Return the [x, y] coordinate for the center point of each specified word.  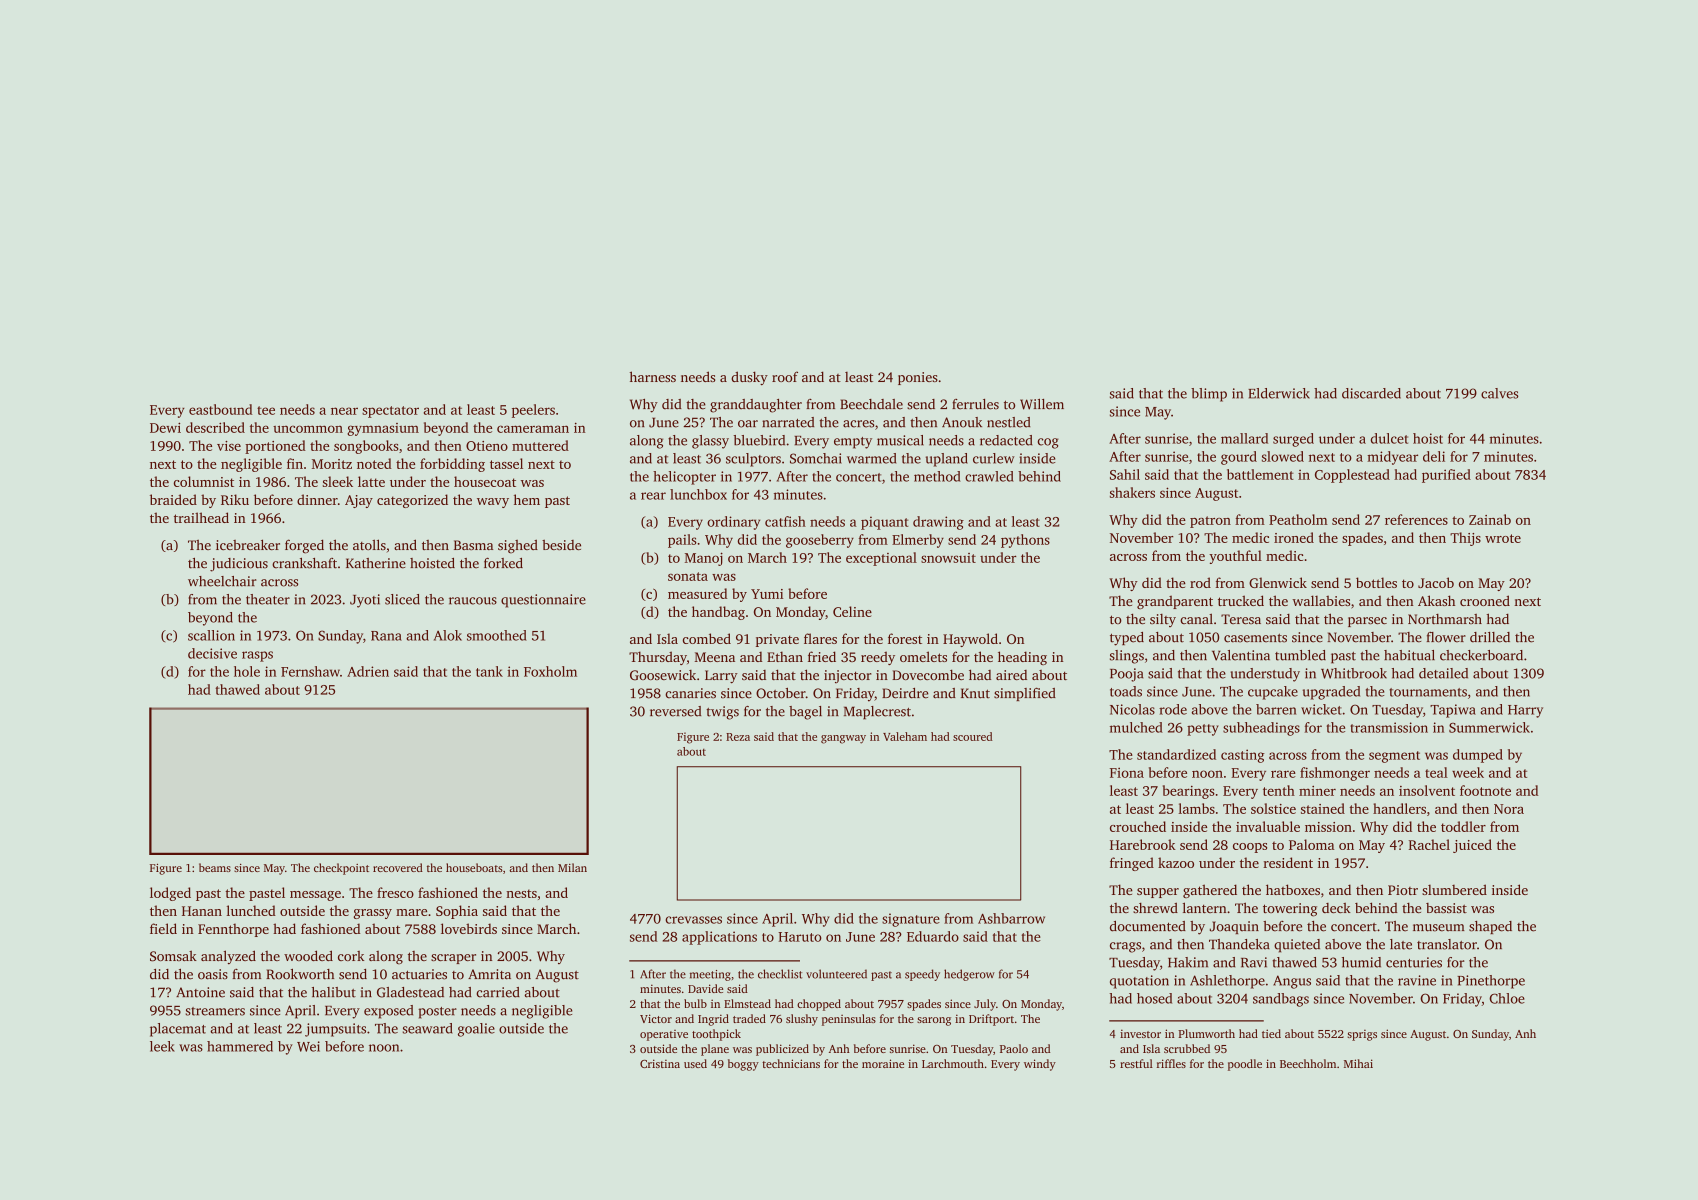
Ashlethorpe [1227, 982]
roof [785, 376]
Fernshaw [310, 671]
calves [1500, 393]
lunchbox [698, 494]
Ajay [359, 501]
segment [1394, 757]
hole [247, 671]
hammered [240, 1046]
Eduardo [933, 936]
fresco [395, 892]
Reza [738, 737]
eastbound [221, 409]
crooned [1485, 600]
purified [1446, 476]
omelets [923, 656]
